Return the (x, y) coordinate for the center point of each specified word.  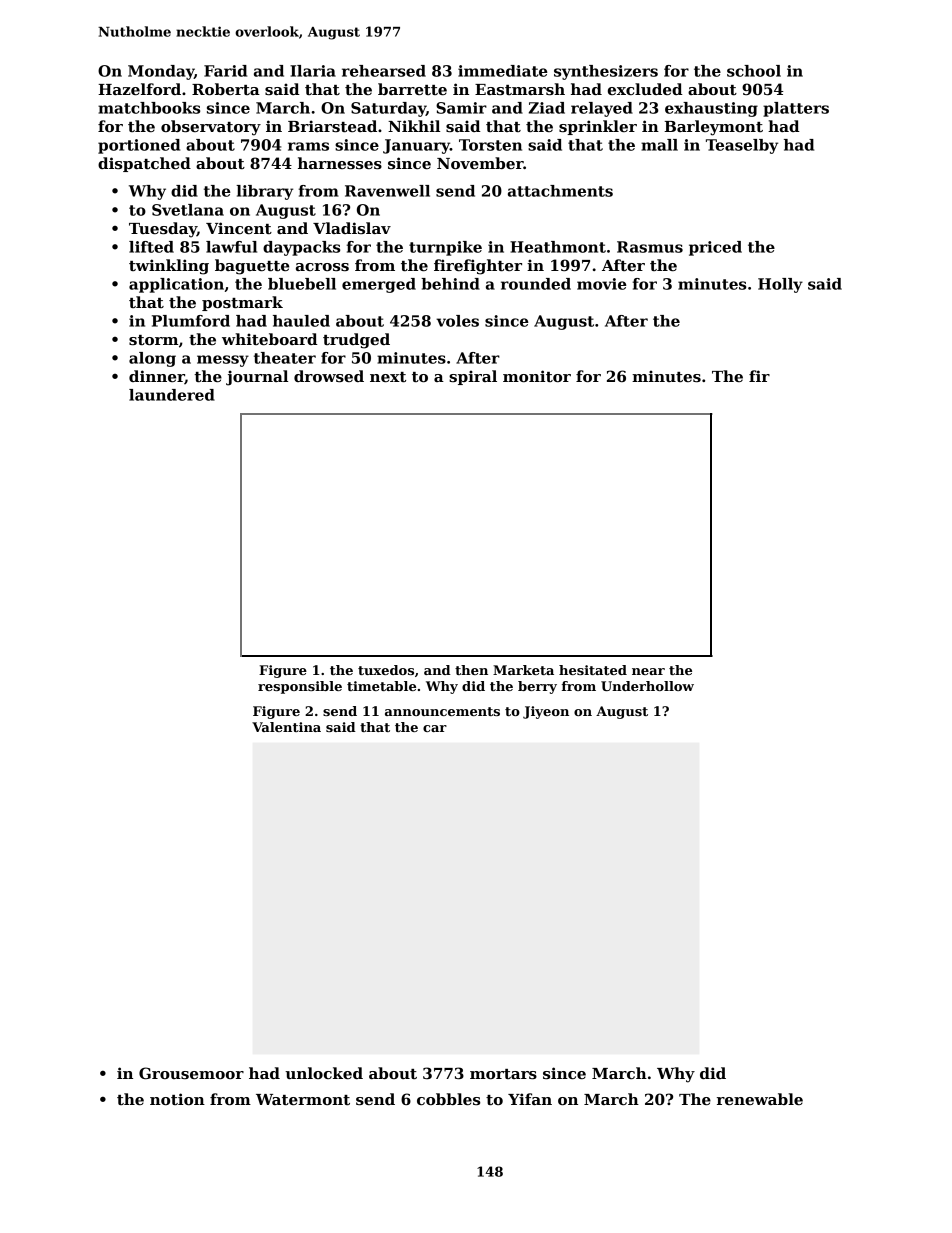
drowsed (329, 376)
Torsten (490, 145)
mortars (503, 1074)
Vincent (239, 228)
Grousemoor (191, 1073)
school (754, 71)
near (648, 671)
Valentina (286, 727)
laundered (172, 395)
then (471, 670)
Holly (780, 285)
